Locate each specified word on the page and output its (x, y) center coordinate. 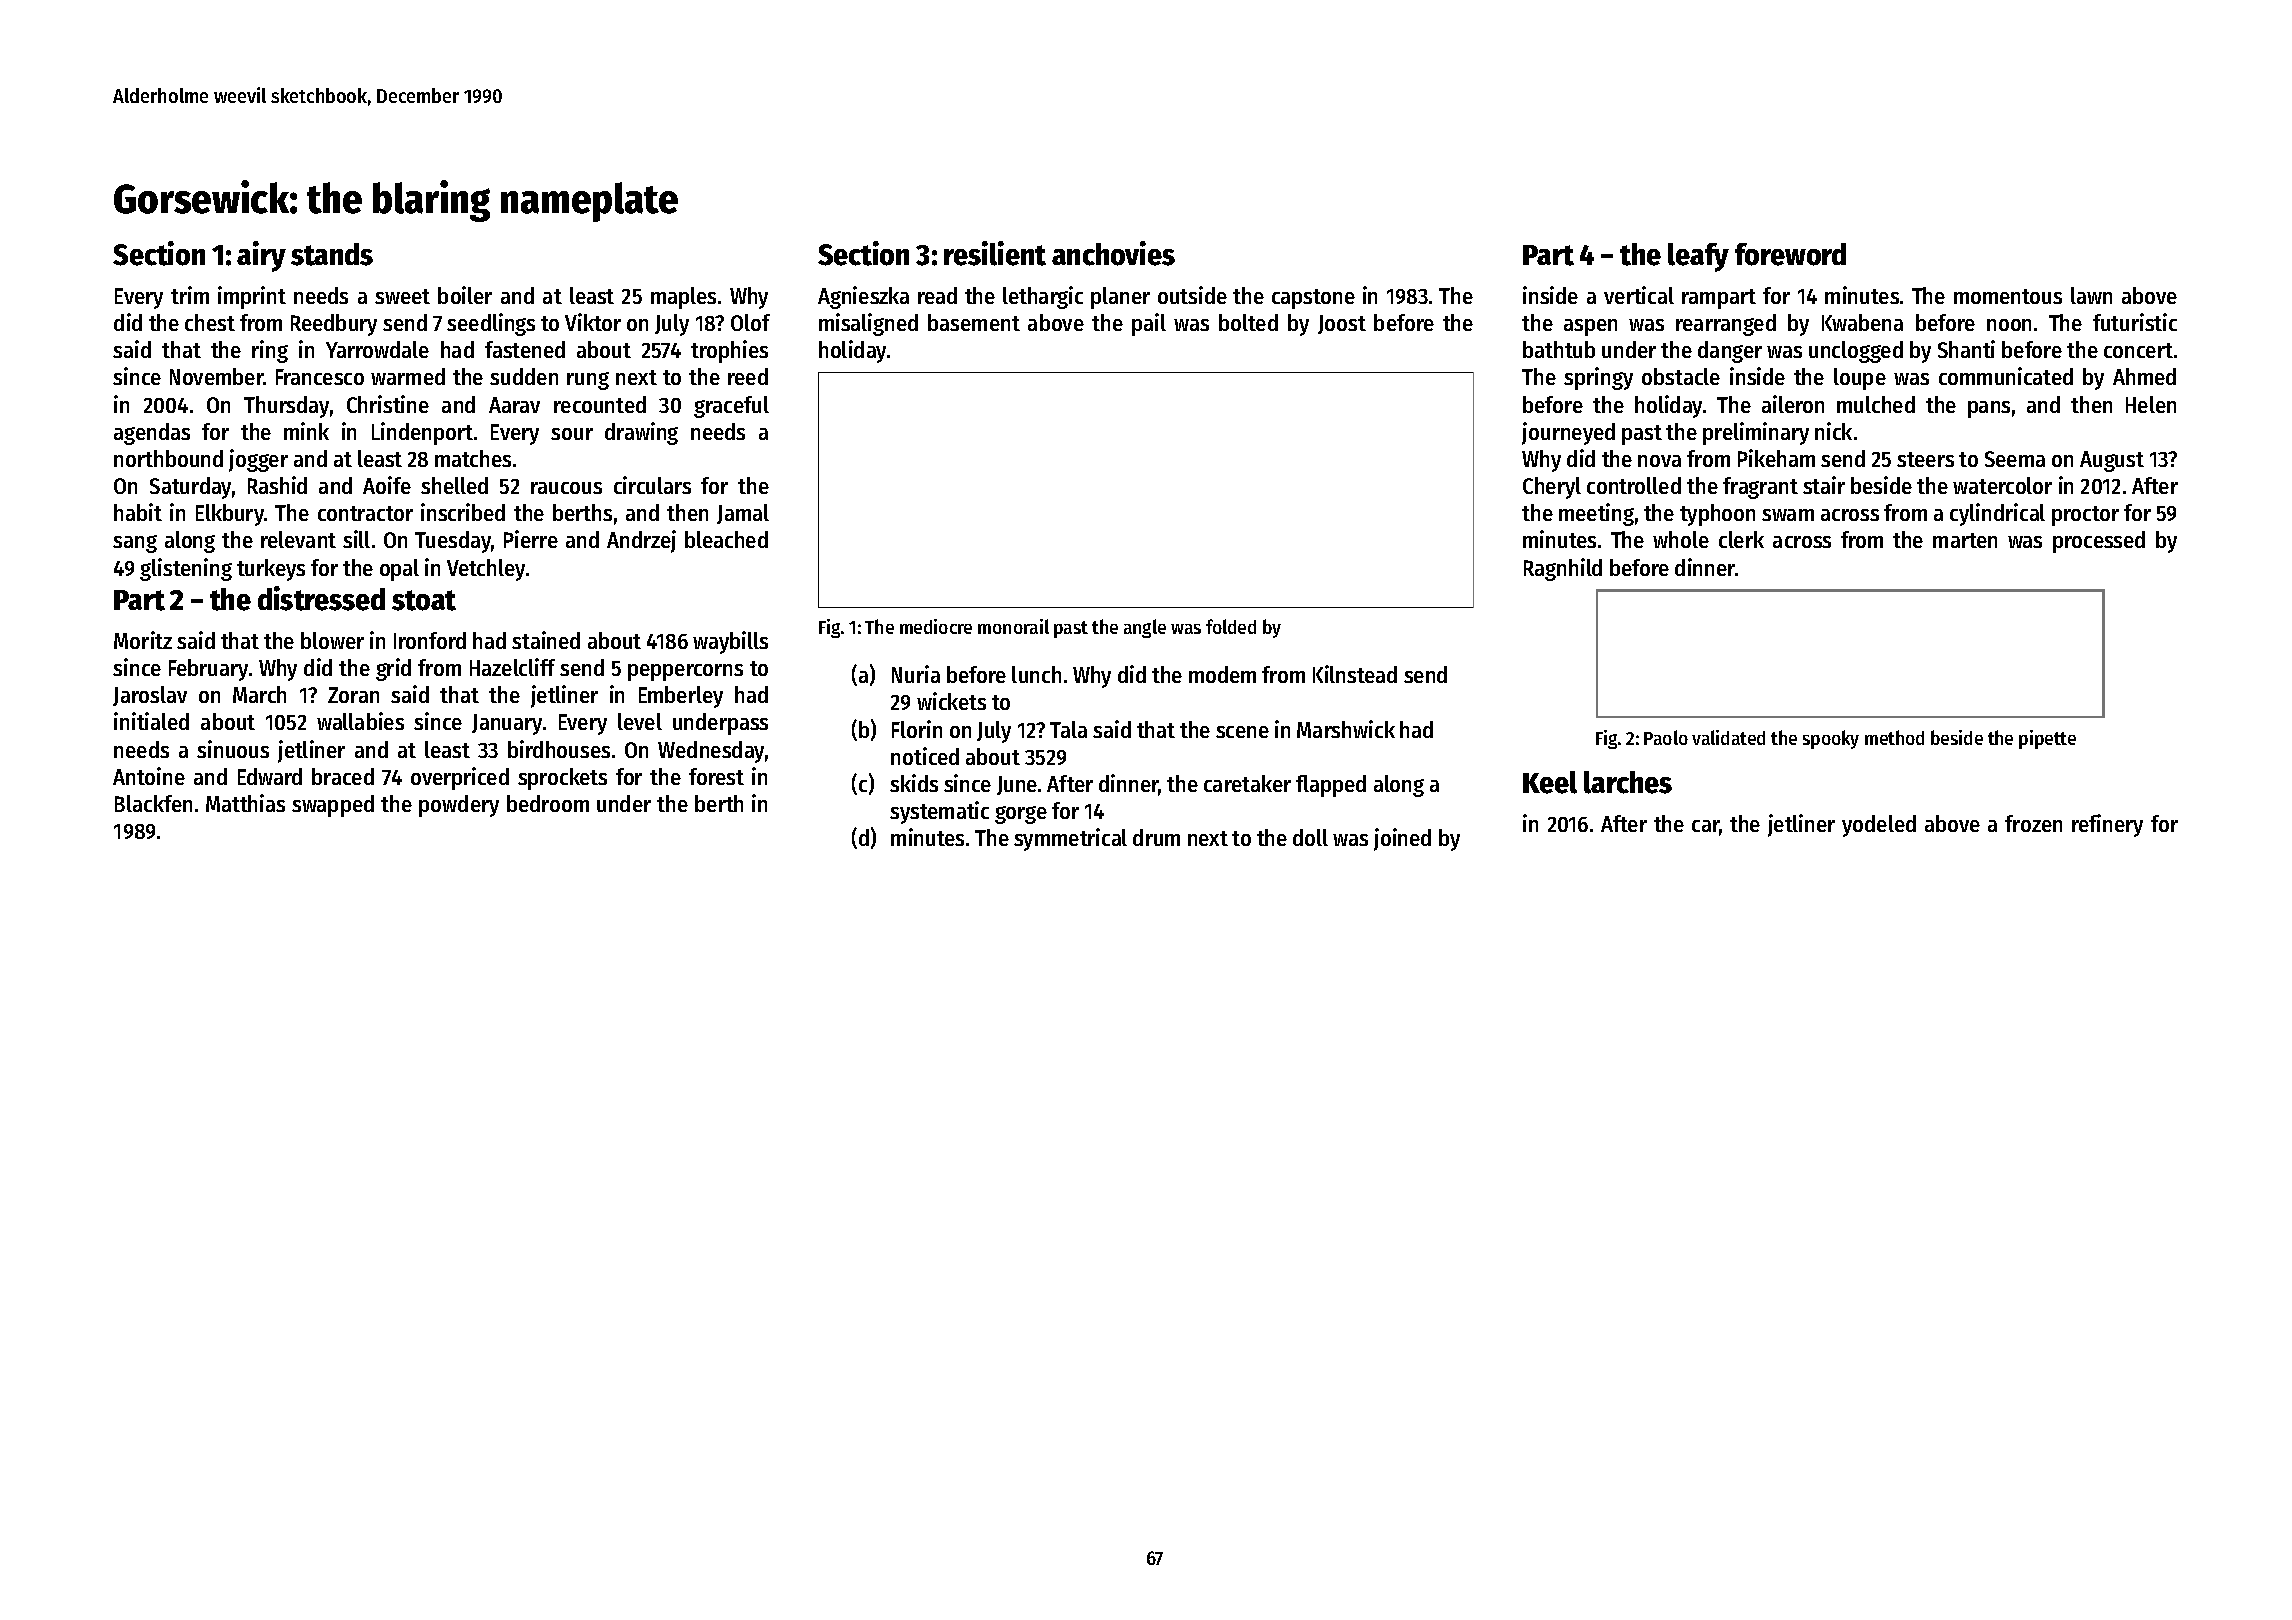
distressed (321, 598)
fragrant (1760, 488)
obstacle (1681, 376)
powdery (459, 806)
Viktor (593, 322)
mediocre (936, 626)
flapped (1331, 786)
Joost (1342, 324)
